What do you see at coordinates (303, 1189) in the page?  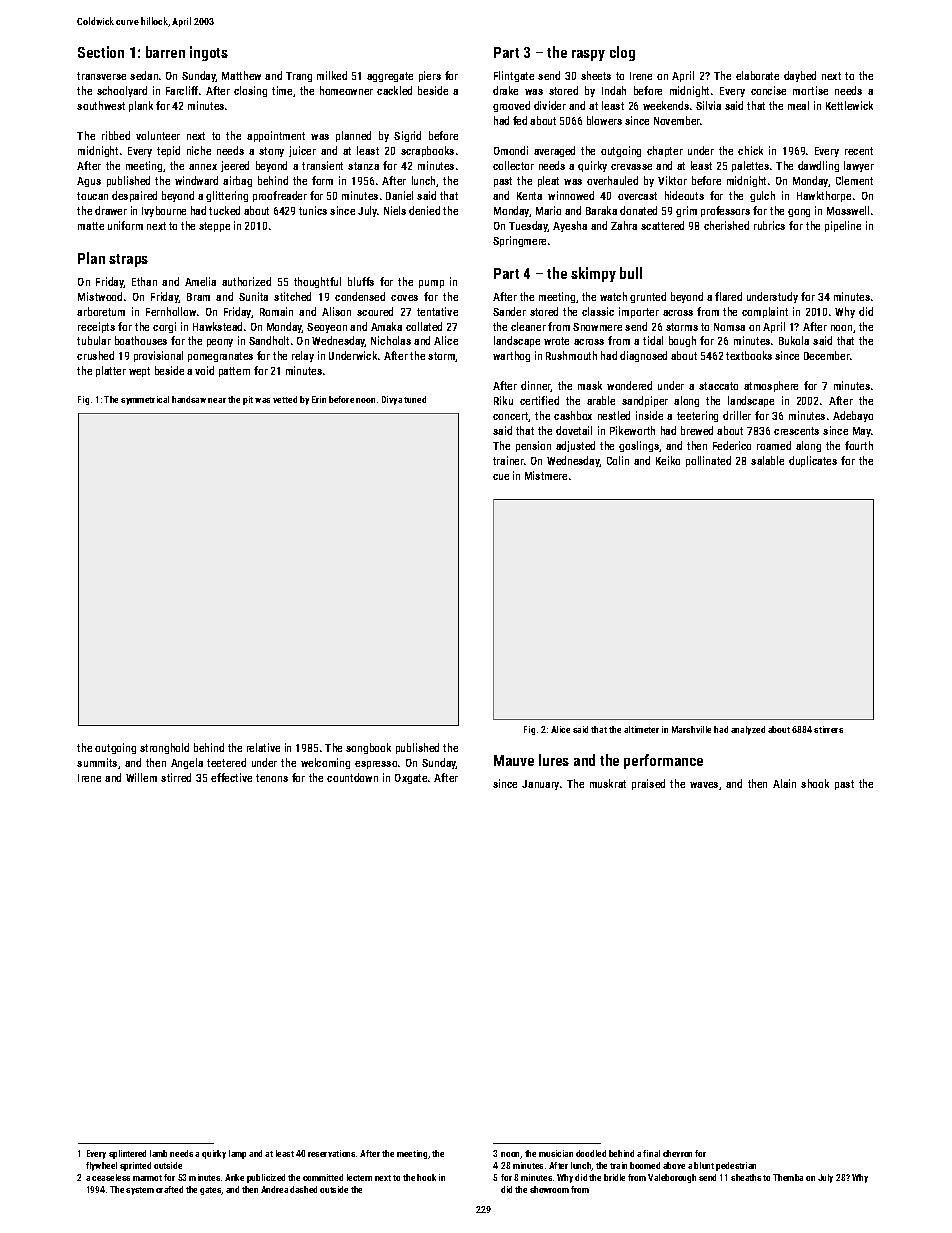 I see `dashed` at bounding box center [303, 1189].
